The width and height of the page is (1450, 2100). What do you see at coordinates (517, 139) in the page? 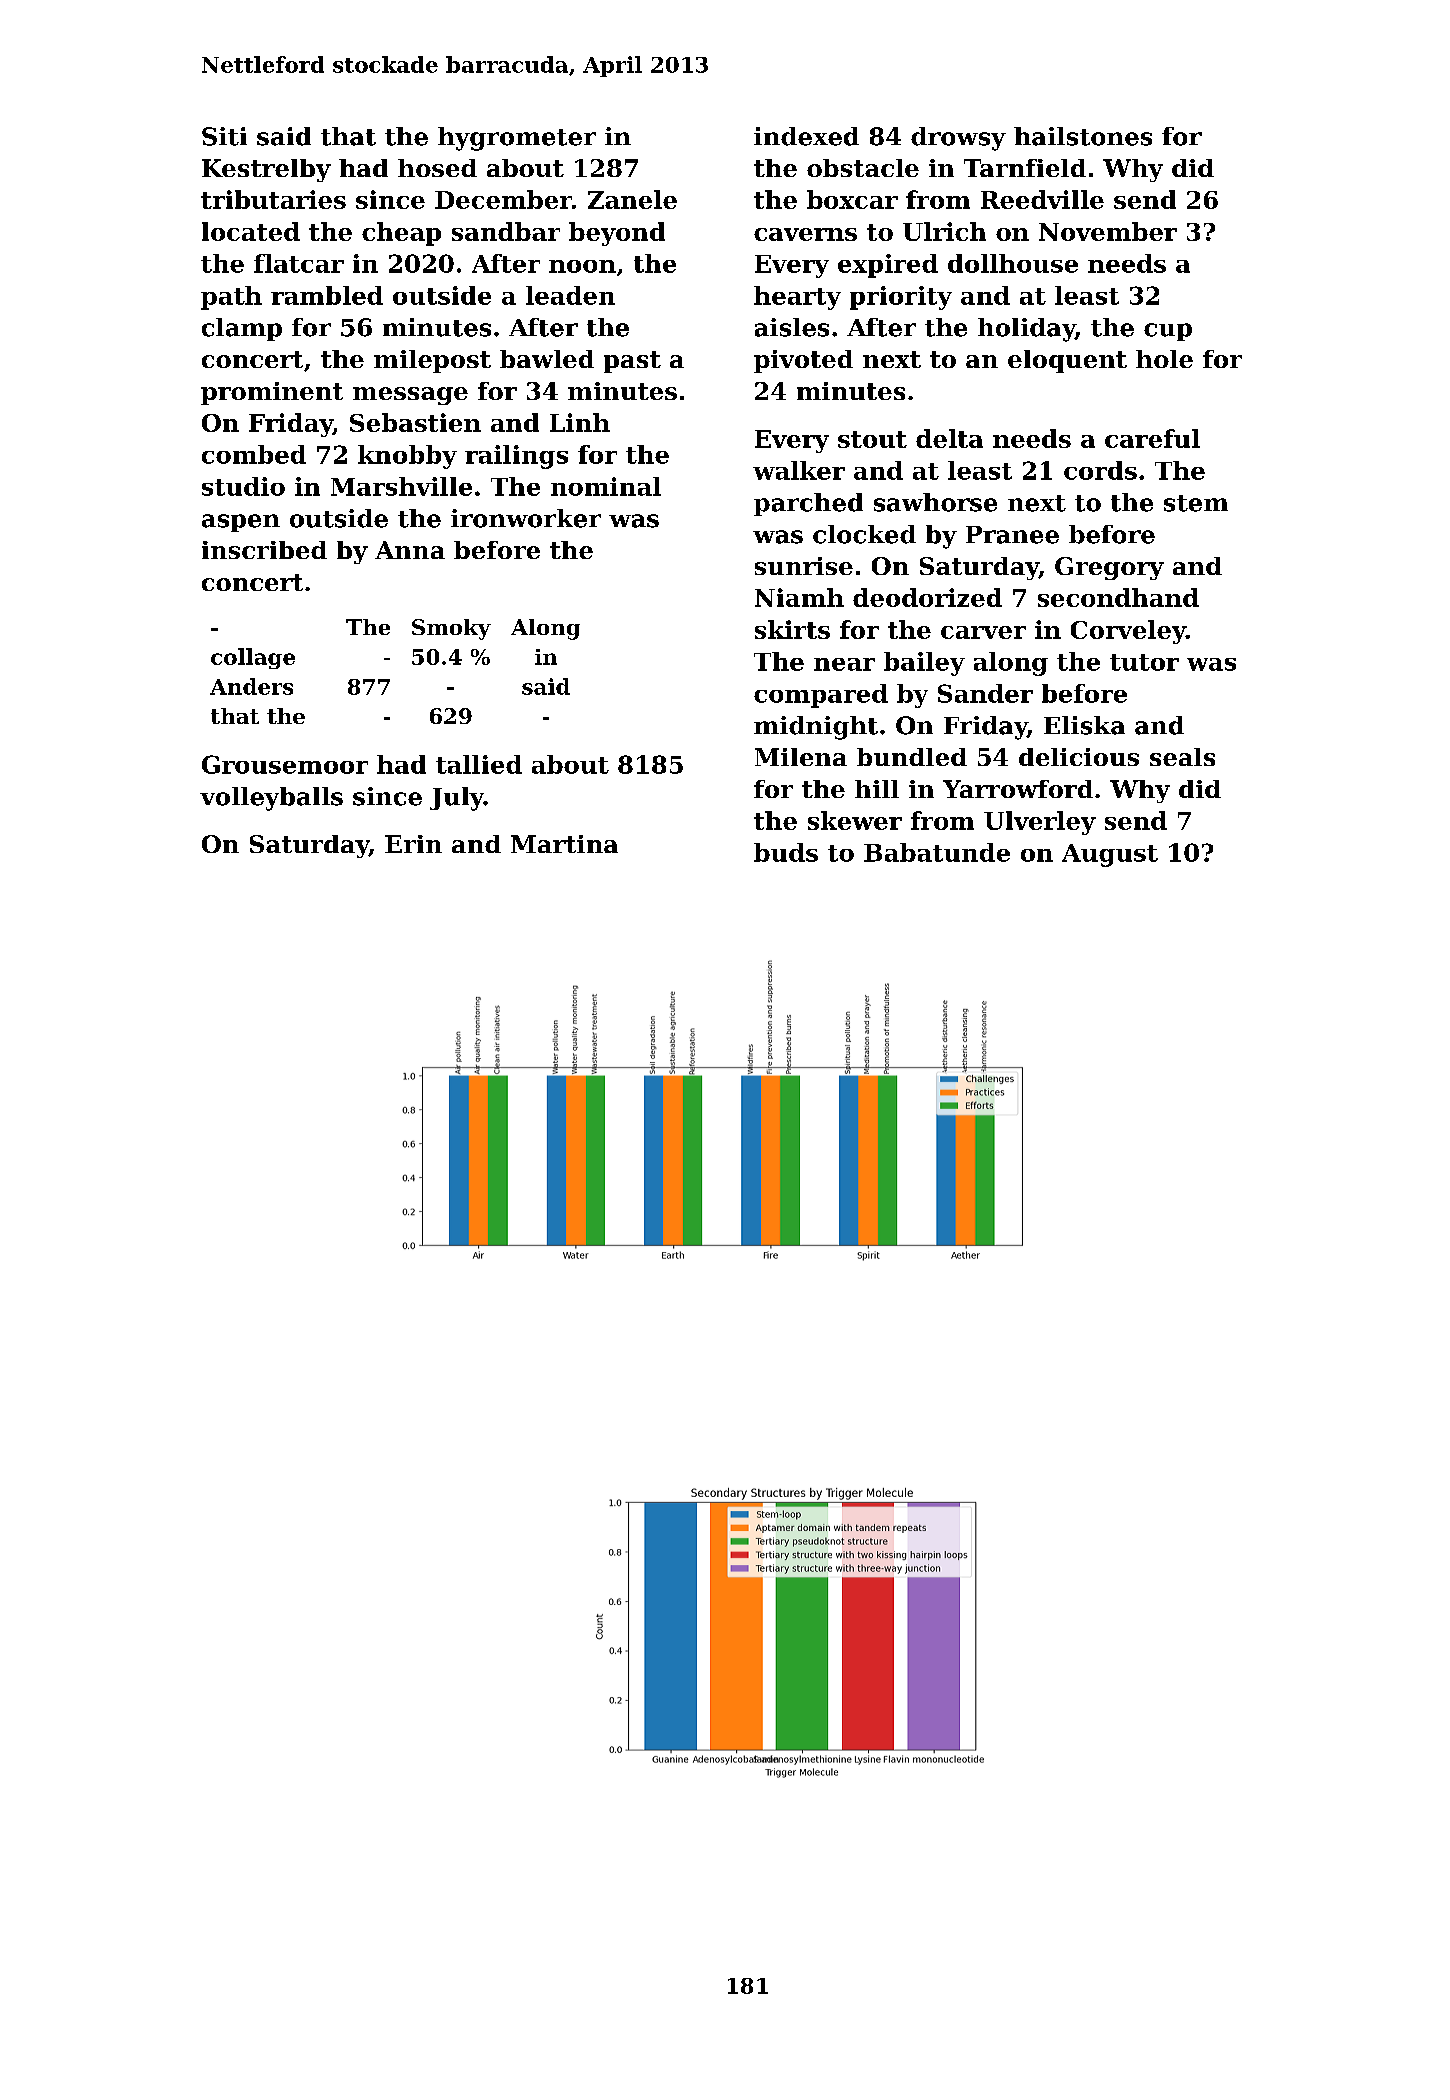
I see `hygrometer` at bounding box center [517, 139].
